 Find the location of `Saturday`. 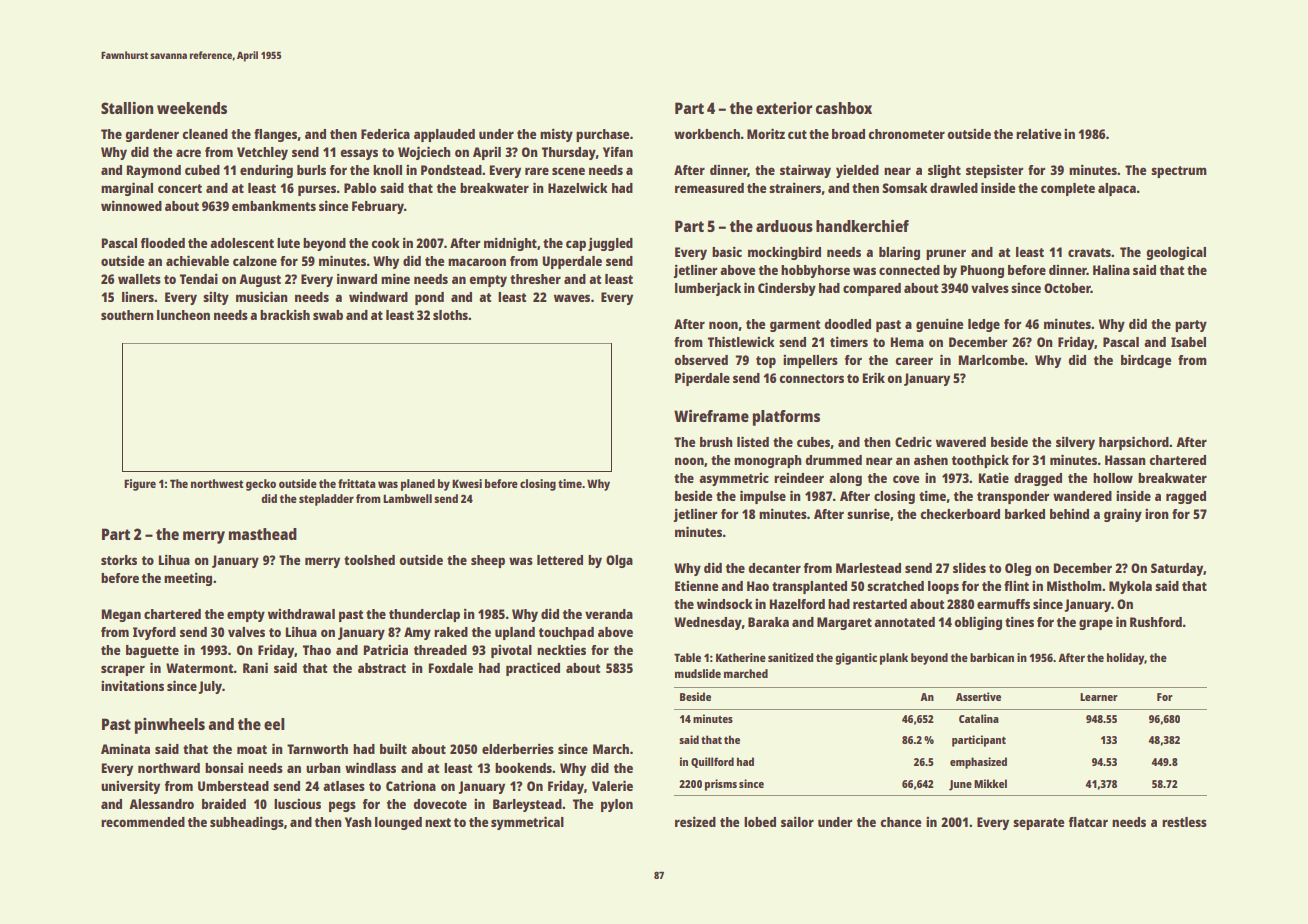

Saturday is located at coordinates (1177, 569).
